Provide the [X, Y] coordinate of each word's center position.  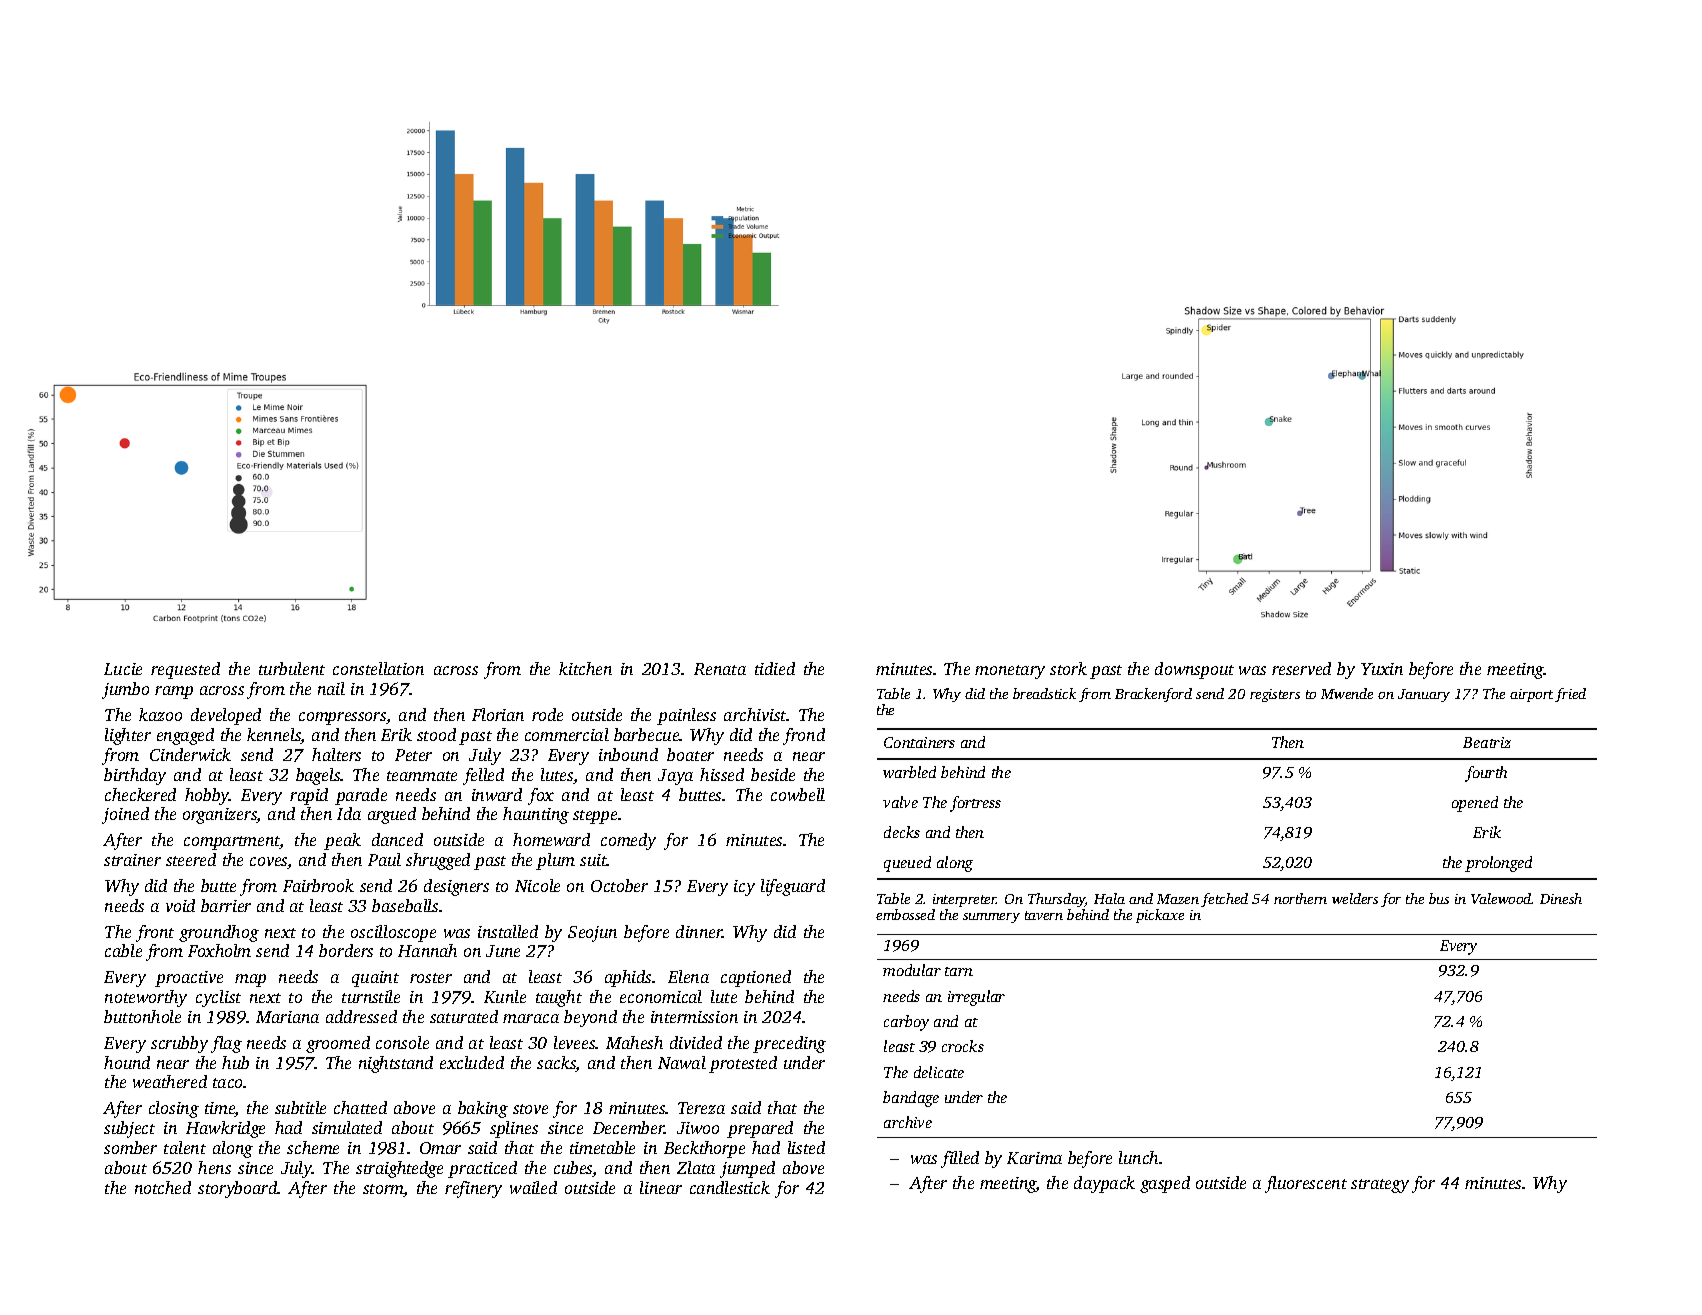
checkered [140, 794]
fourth [1486, 774]
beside [773, 774]
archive [908, 1122]
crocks [963, 1046]
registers [1275, 695]
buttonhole [142, 1016]
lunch [1138, 1157]
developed [226, 716]
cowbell [798, 794]
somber [130, 1147]
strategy [1380, 1186]
